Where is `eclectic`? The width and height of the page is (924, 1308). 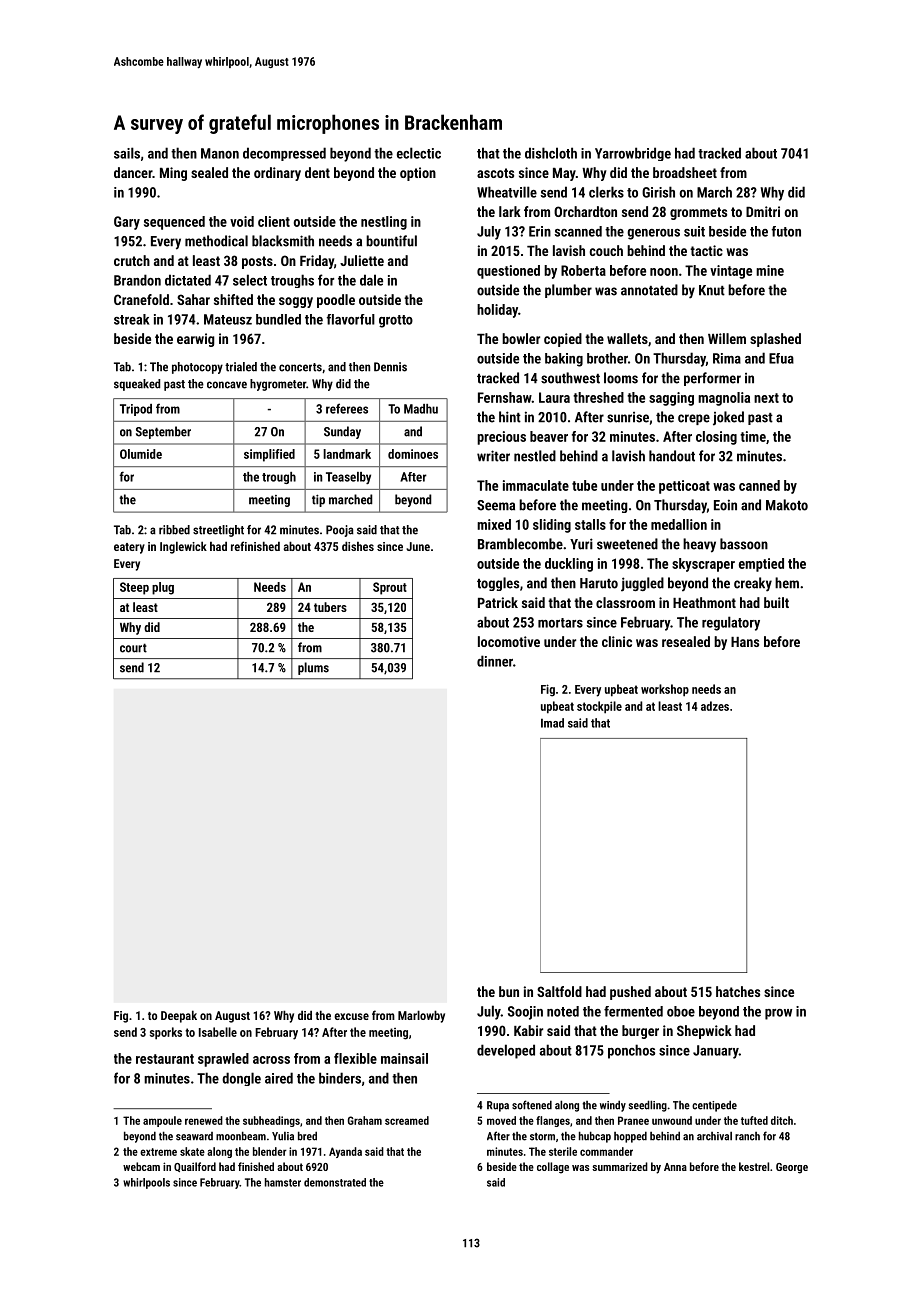
eclectic is located at coordinates (419, 153).
